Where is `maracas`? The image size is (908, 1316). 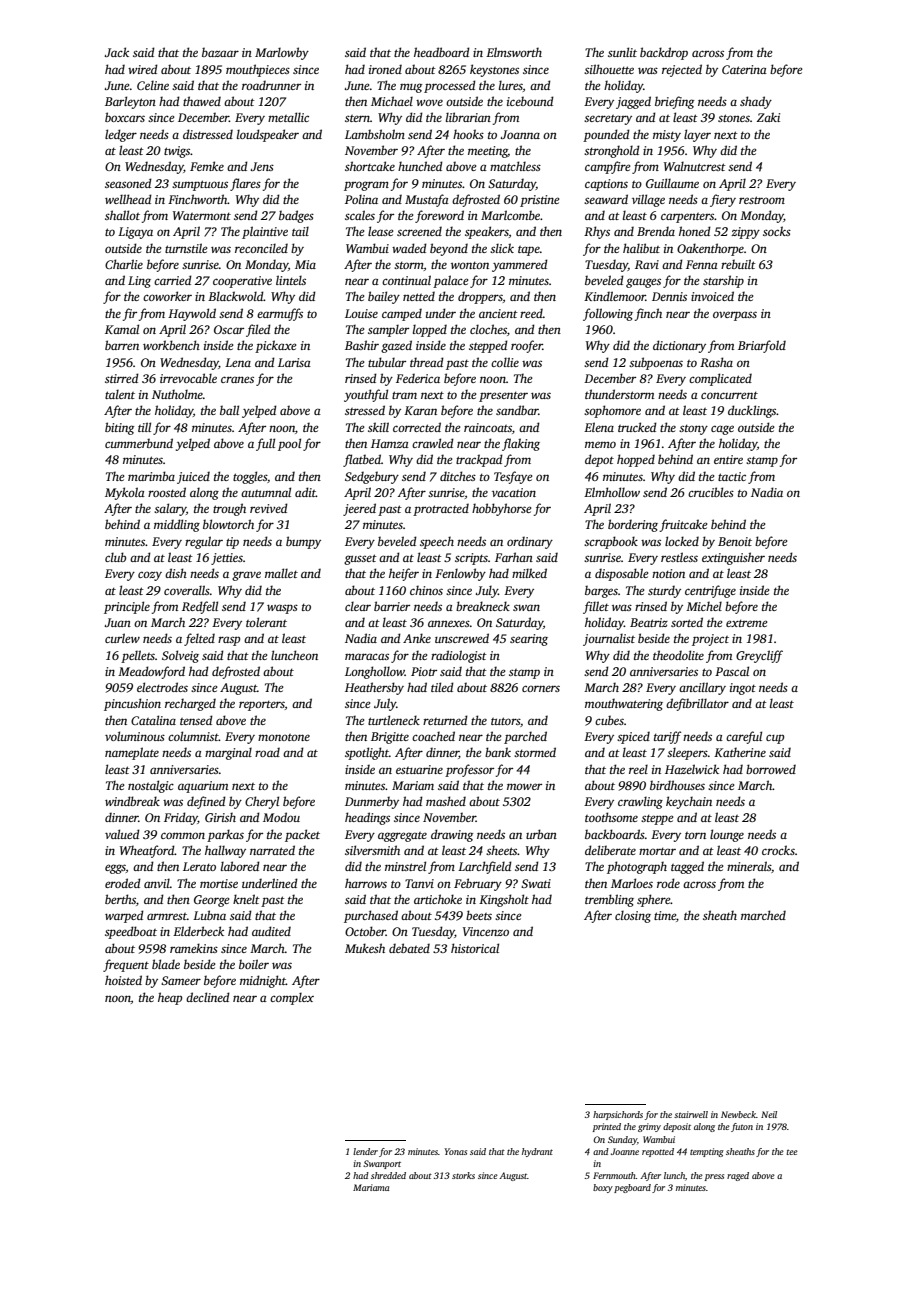
maracas is located at coordinates (367, 656).
